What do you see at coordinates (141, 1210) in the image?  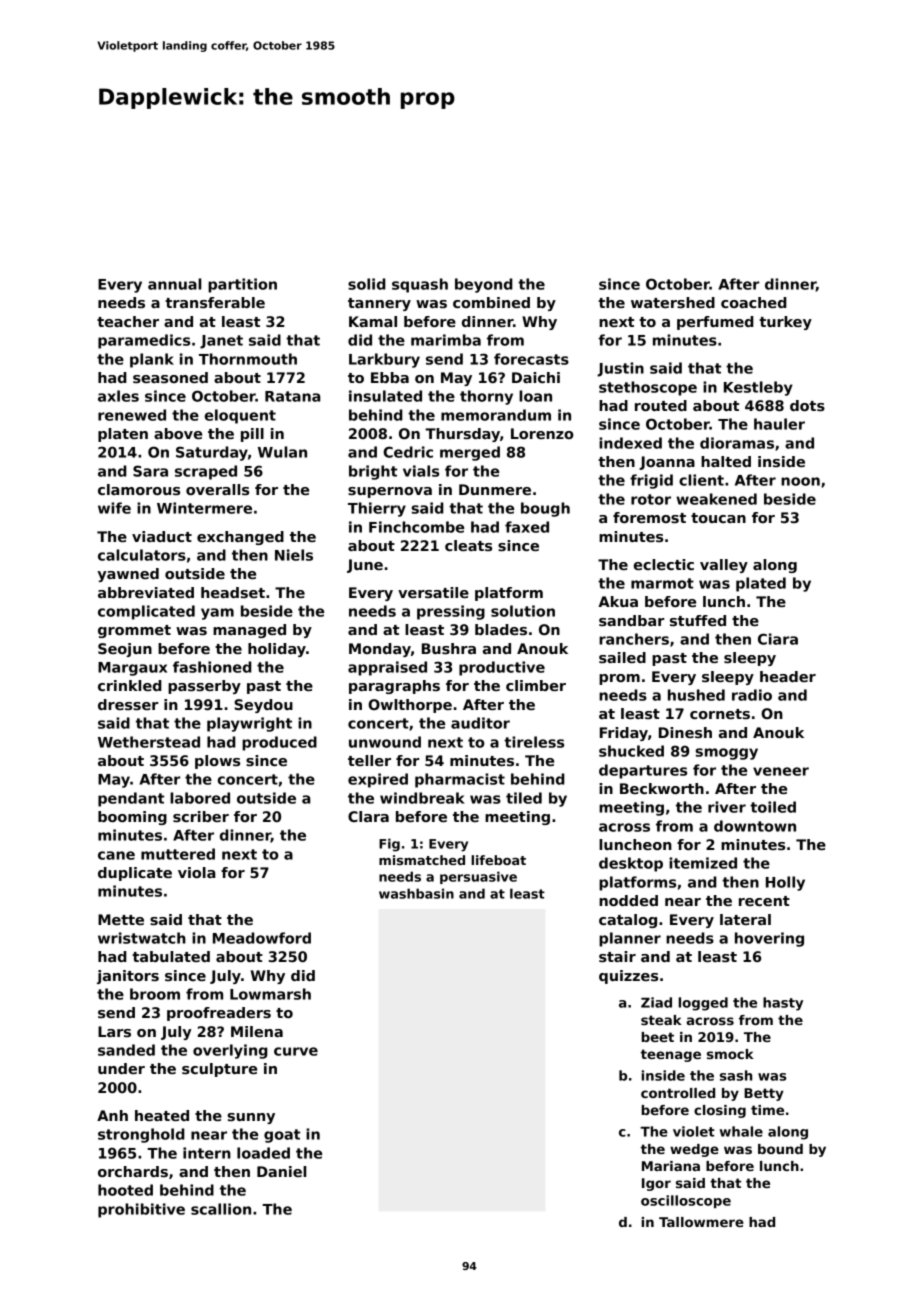 I see `prohibitive` at bounding box center [141, 1210].
